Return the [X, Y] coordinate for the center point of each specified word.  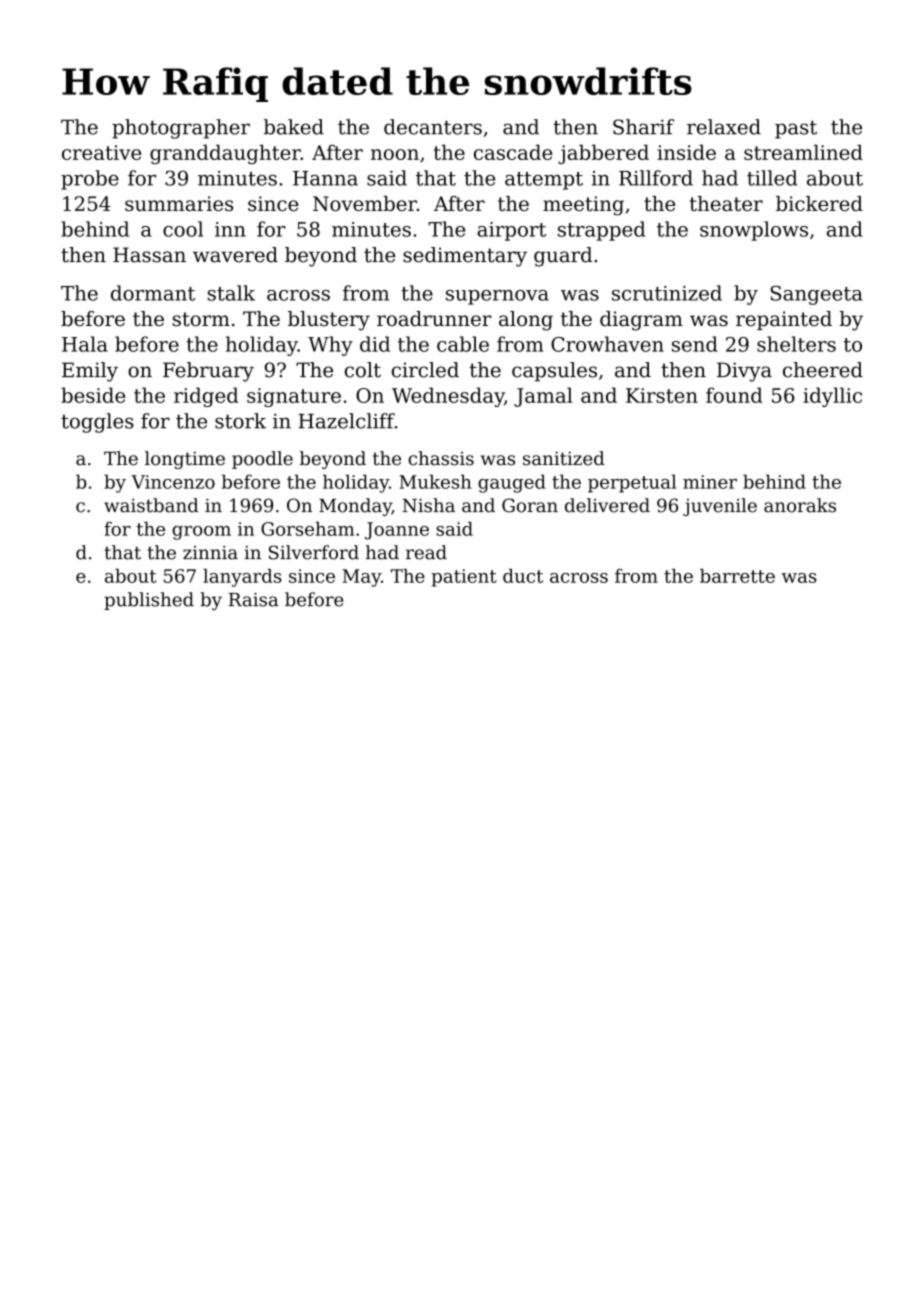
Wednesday [448, 397]
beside [93, 395]
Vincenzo [173, 482]
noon [395, 154]
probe [90, 180]
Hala [85, 344]
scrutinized [667, 293]
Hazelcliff [346, 421]
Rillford [656, 178]
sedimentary [465, 257]
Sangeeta [816, 295]
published [149, 601]
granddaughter [225, 154]
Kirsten [662, 395]
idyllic [832, 397]
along [526, 321]
